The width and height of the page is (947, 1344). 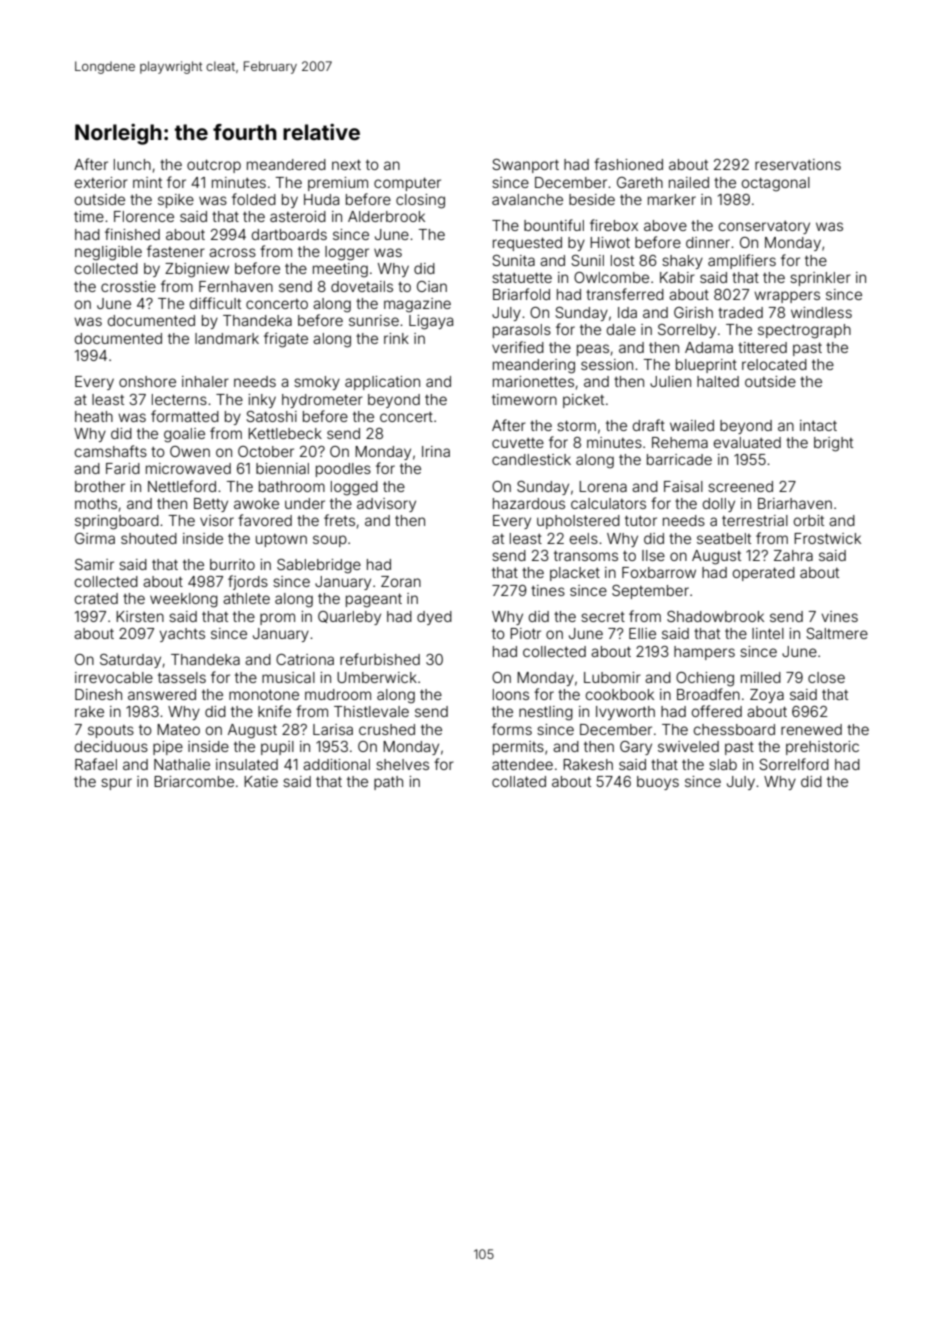 What do you see at coordinates (709, 347) in the page?
I see `Adama` at bounding box center [709, 347].
